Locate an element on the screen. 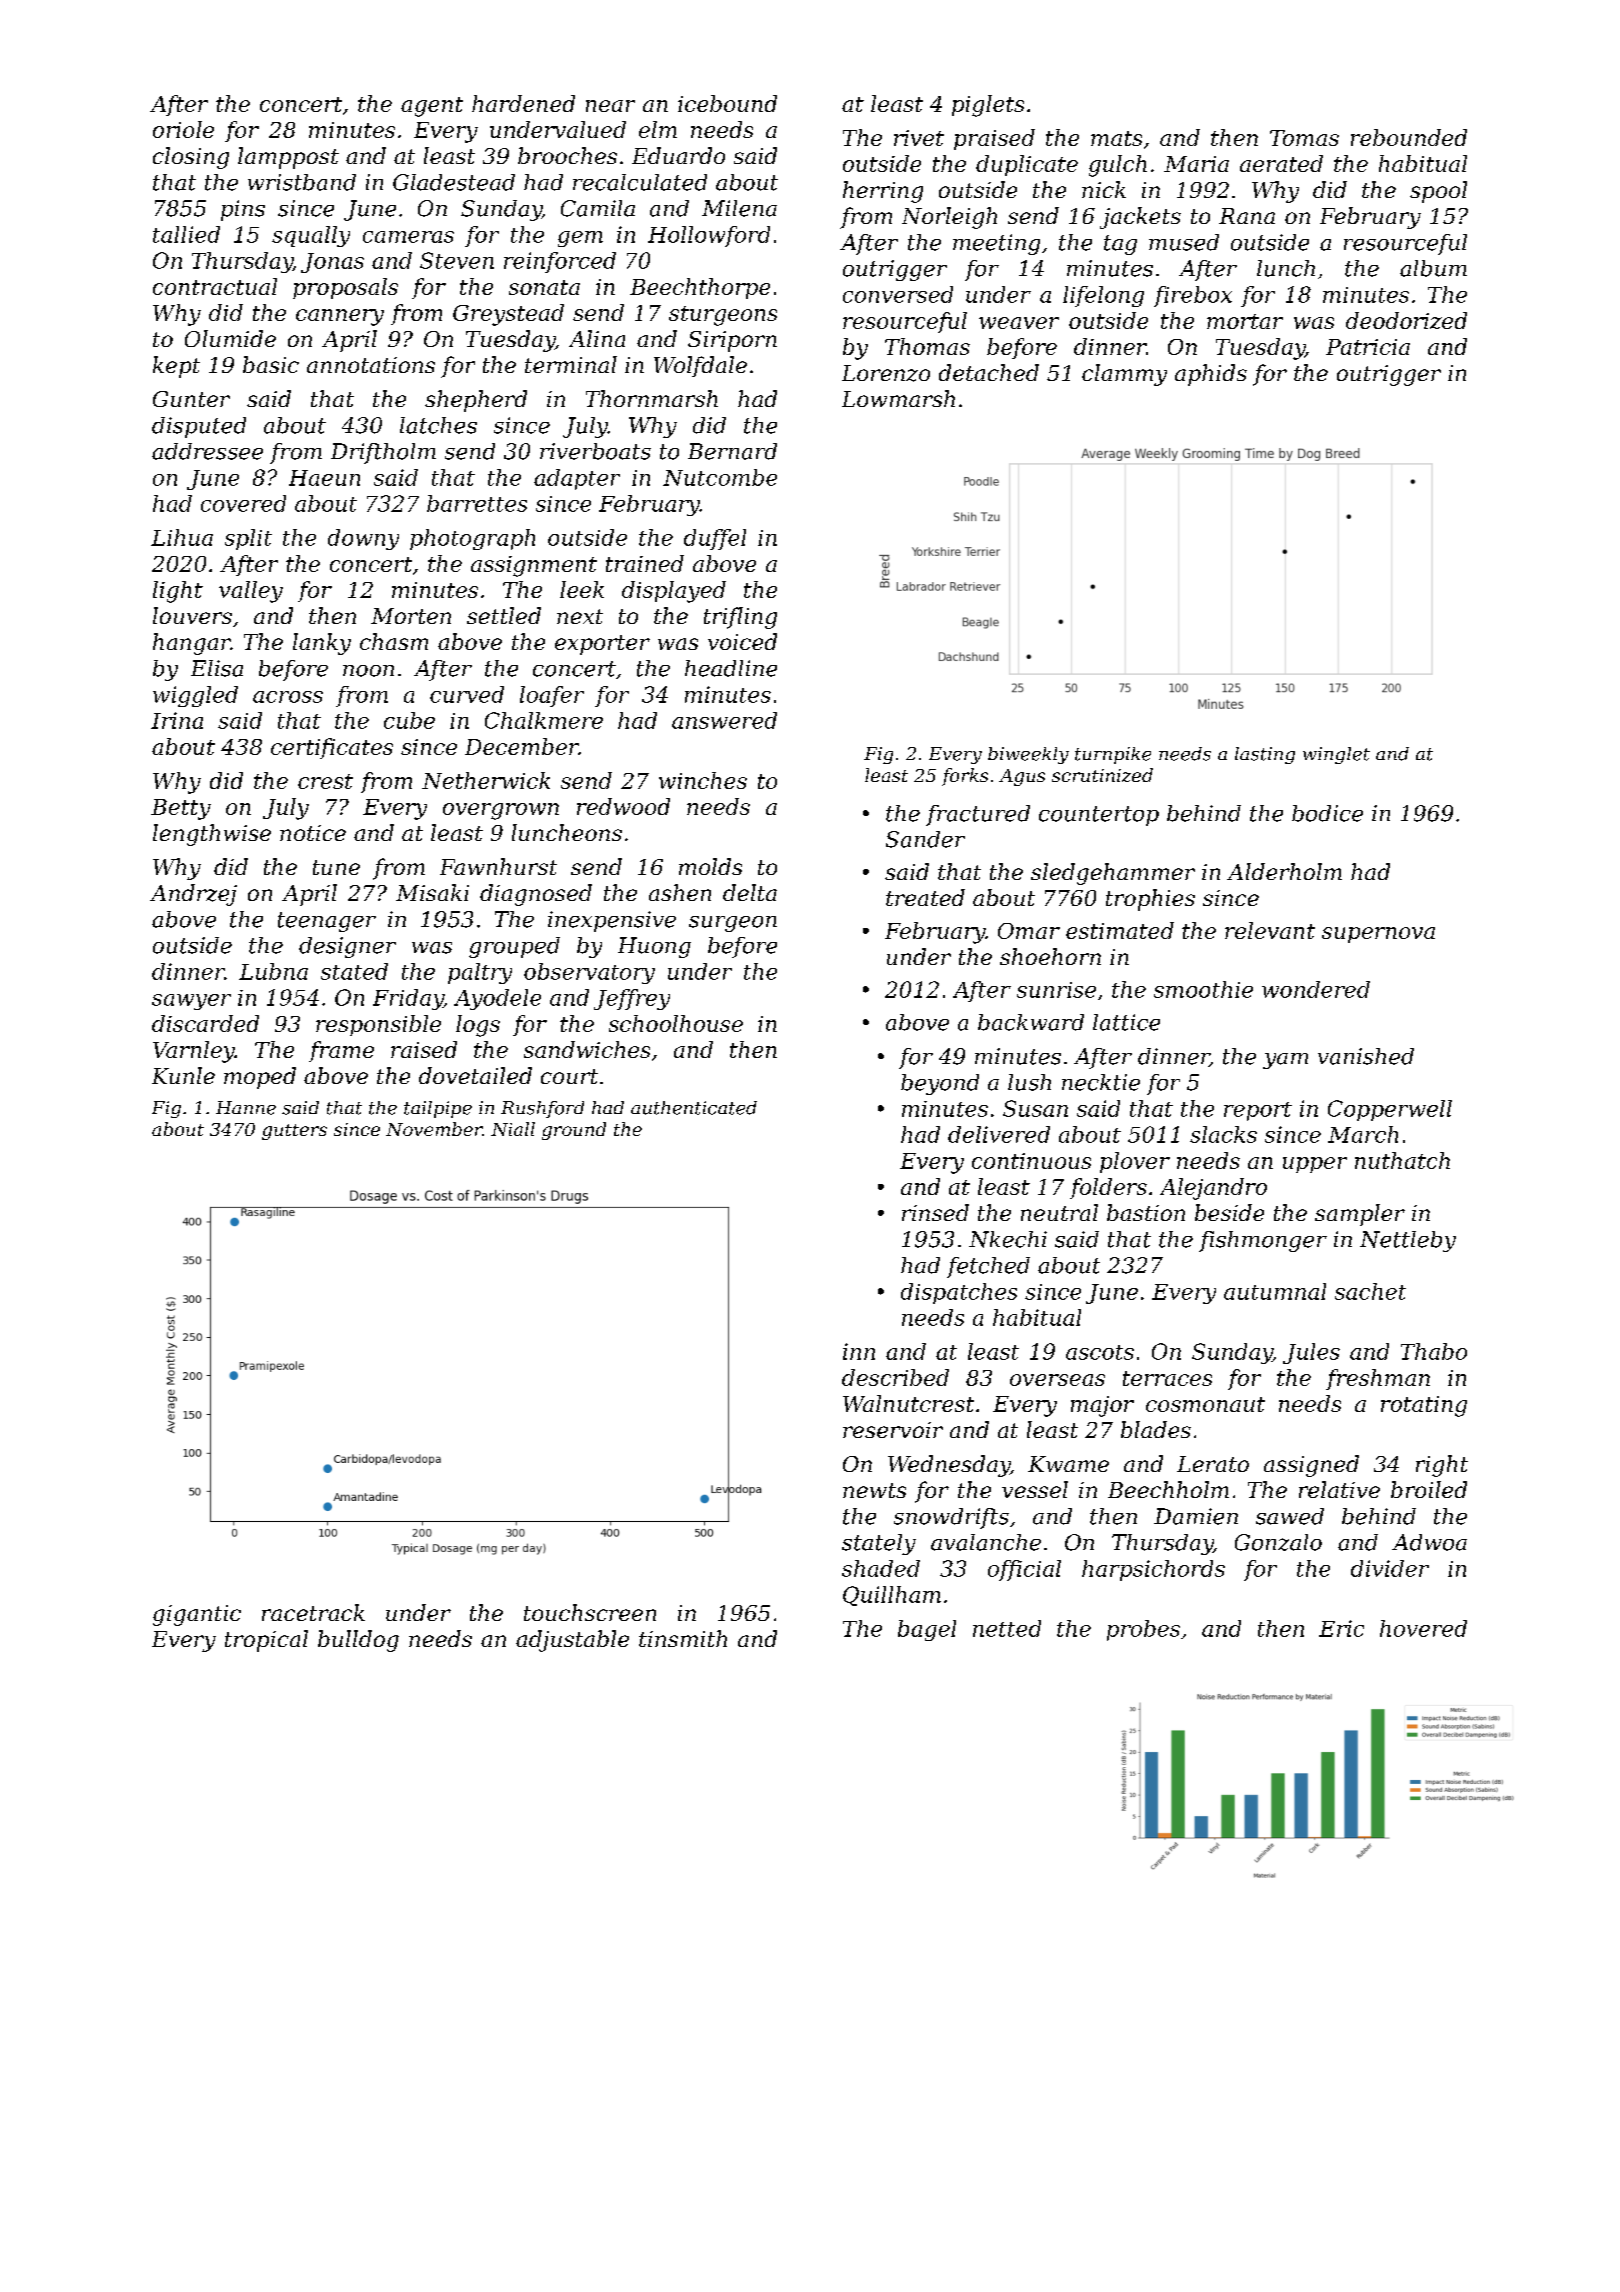  aphids is located at coordinates (1211, 375).
